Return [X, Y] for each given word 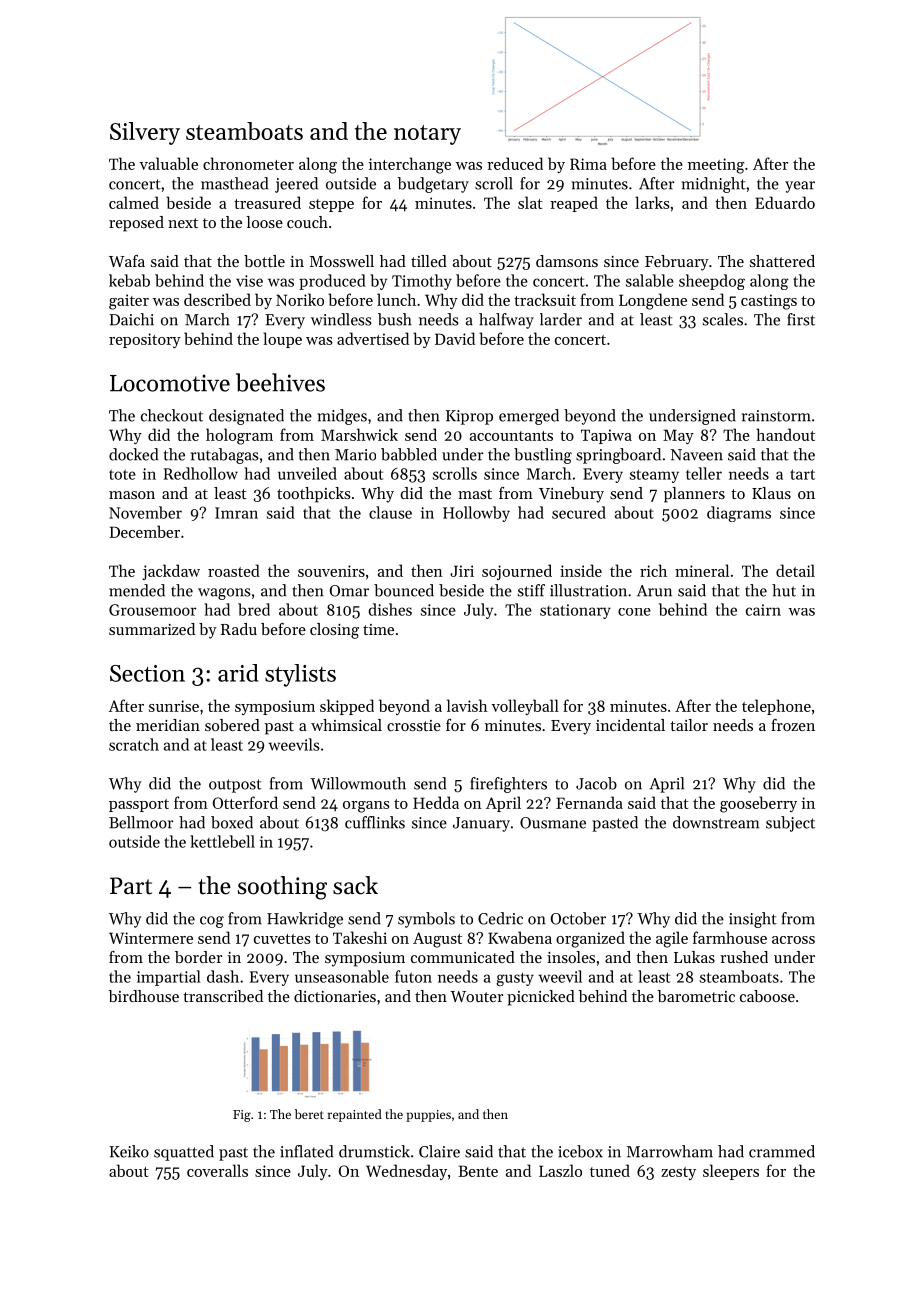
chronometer [248, 163]
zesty [678, 1173]
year [800, 187]
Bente [478, 1171]
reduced [515, 163]
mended [137, 590]
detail [795, 570]
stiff [531, 590]
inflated [306, 1151]
